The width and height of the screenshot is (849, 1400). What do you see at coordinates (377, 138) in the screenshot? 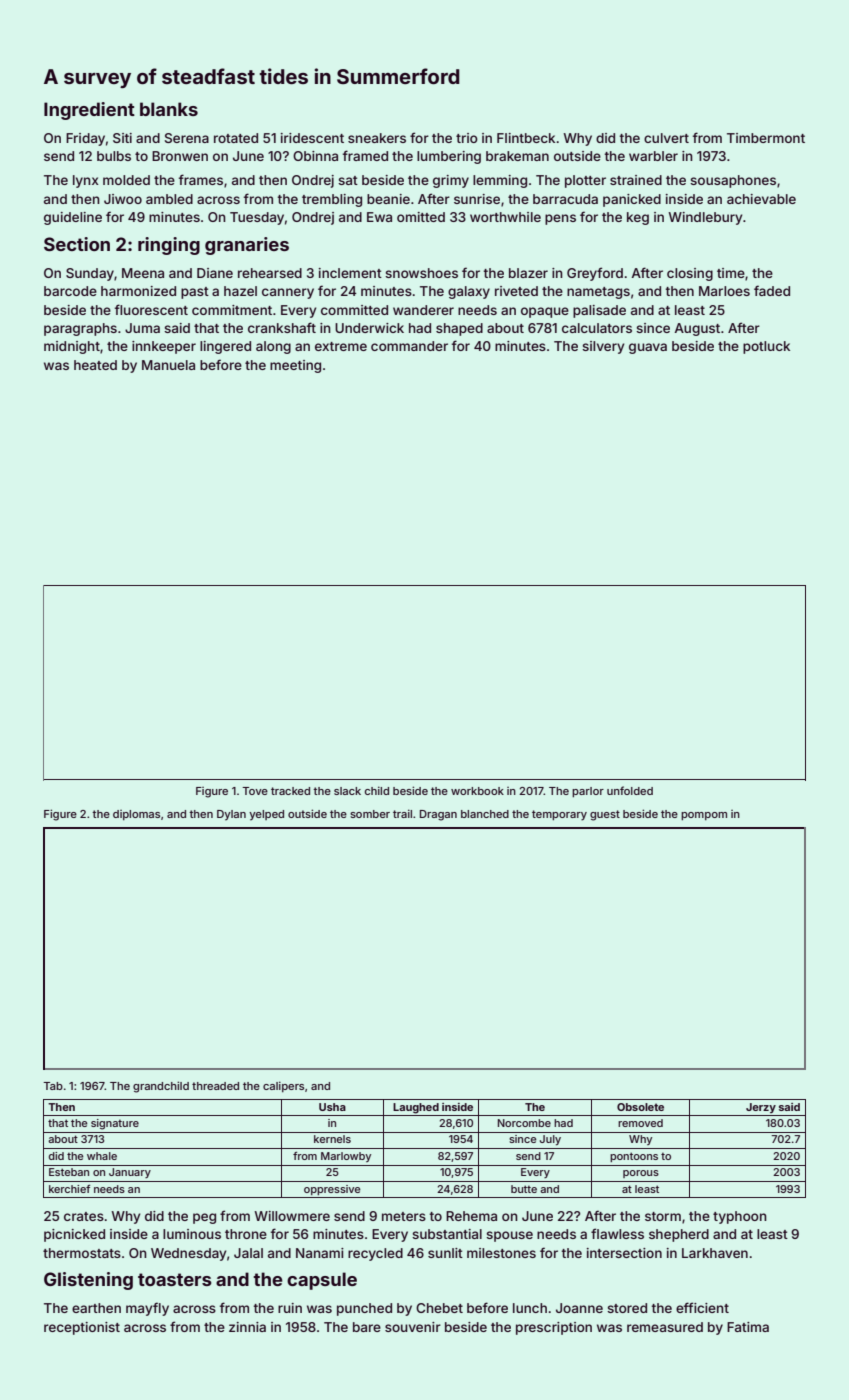
I see `sneakers` at bounding box center [377, 138].
